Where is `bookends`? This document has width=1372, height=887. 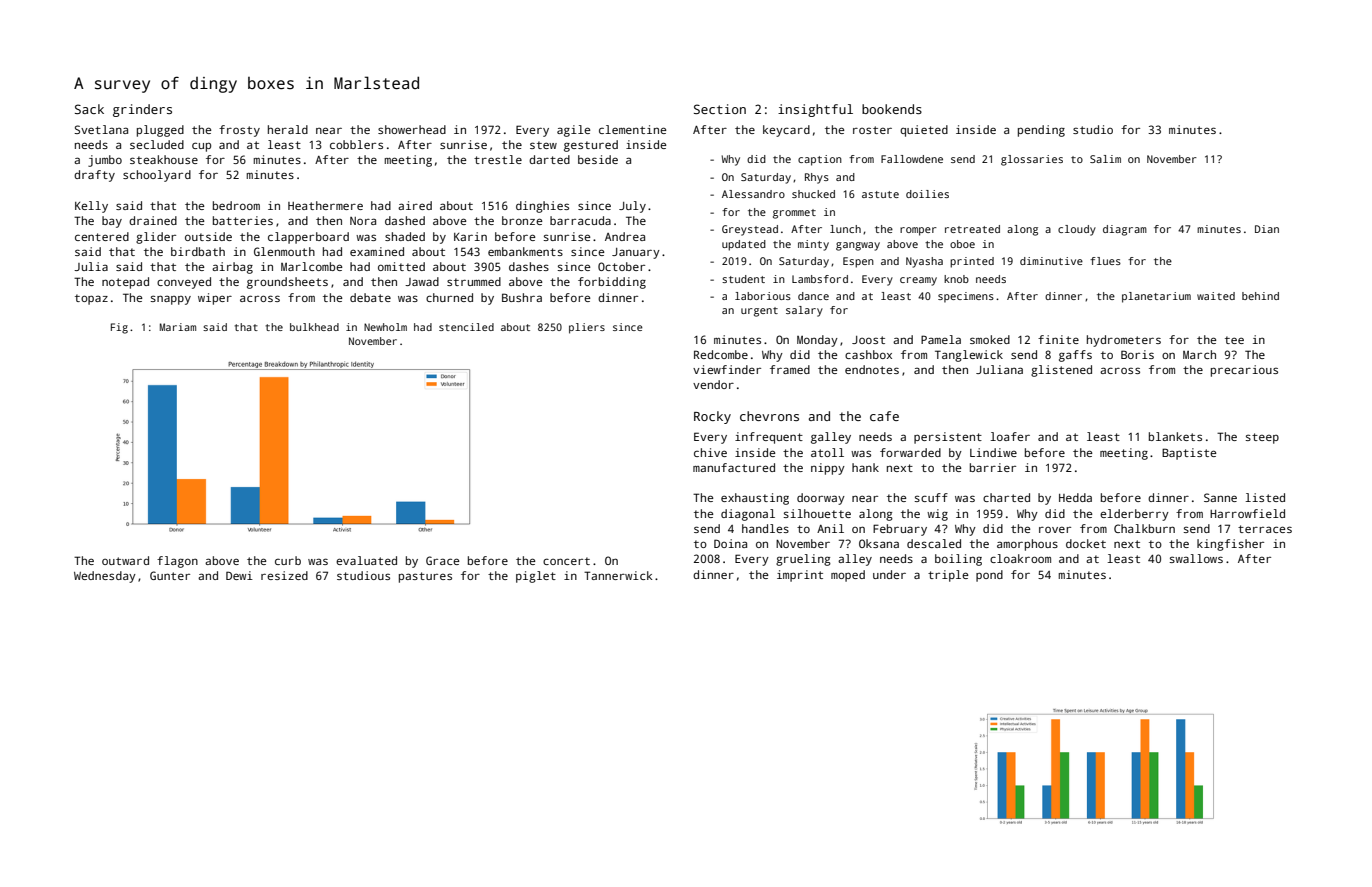 bookends is located at coordinates (892, 109).
